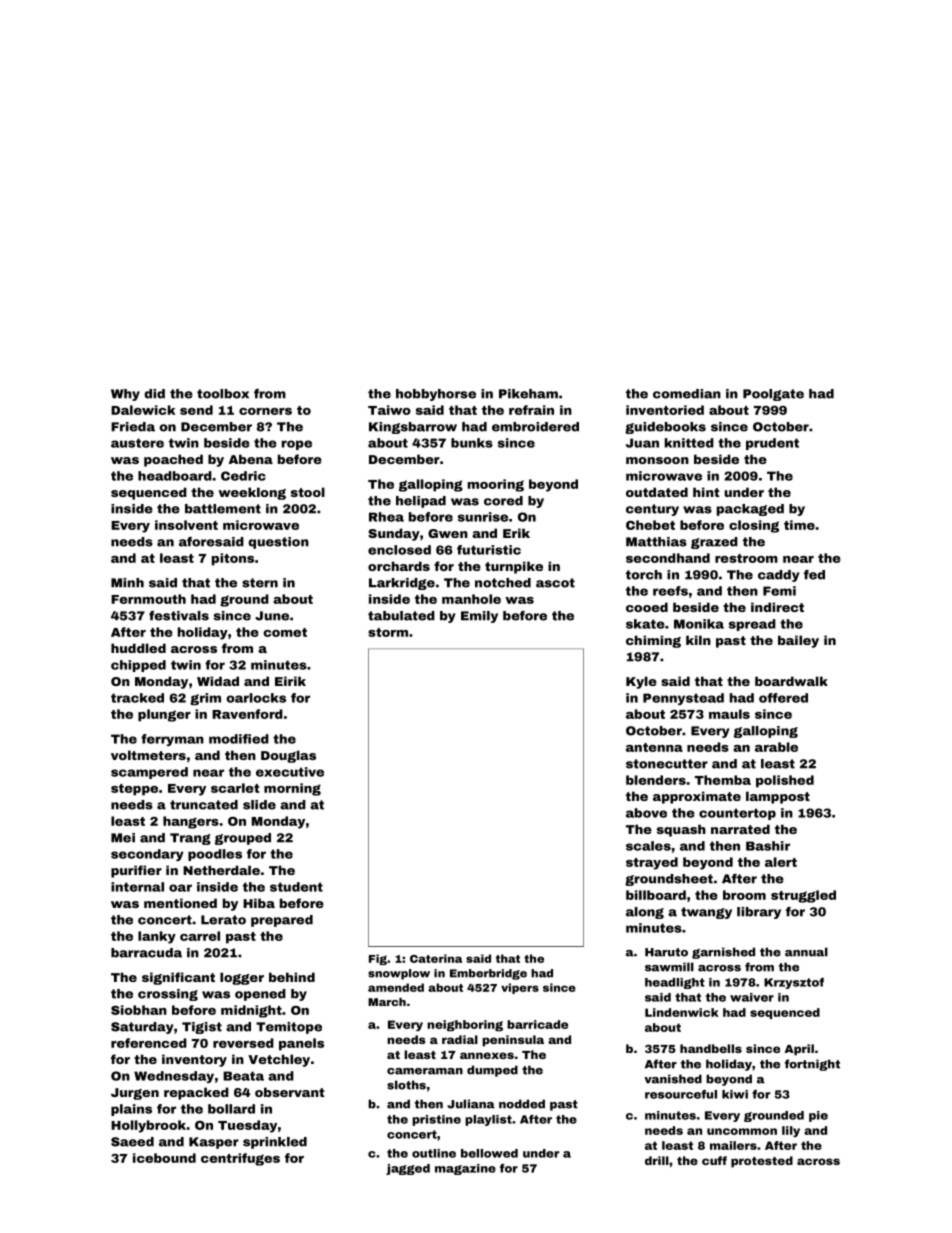 This image has height=1233, width=952. Describe the element at coordinates (297, 445) in the image. I see `rope` at that location.
